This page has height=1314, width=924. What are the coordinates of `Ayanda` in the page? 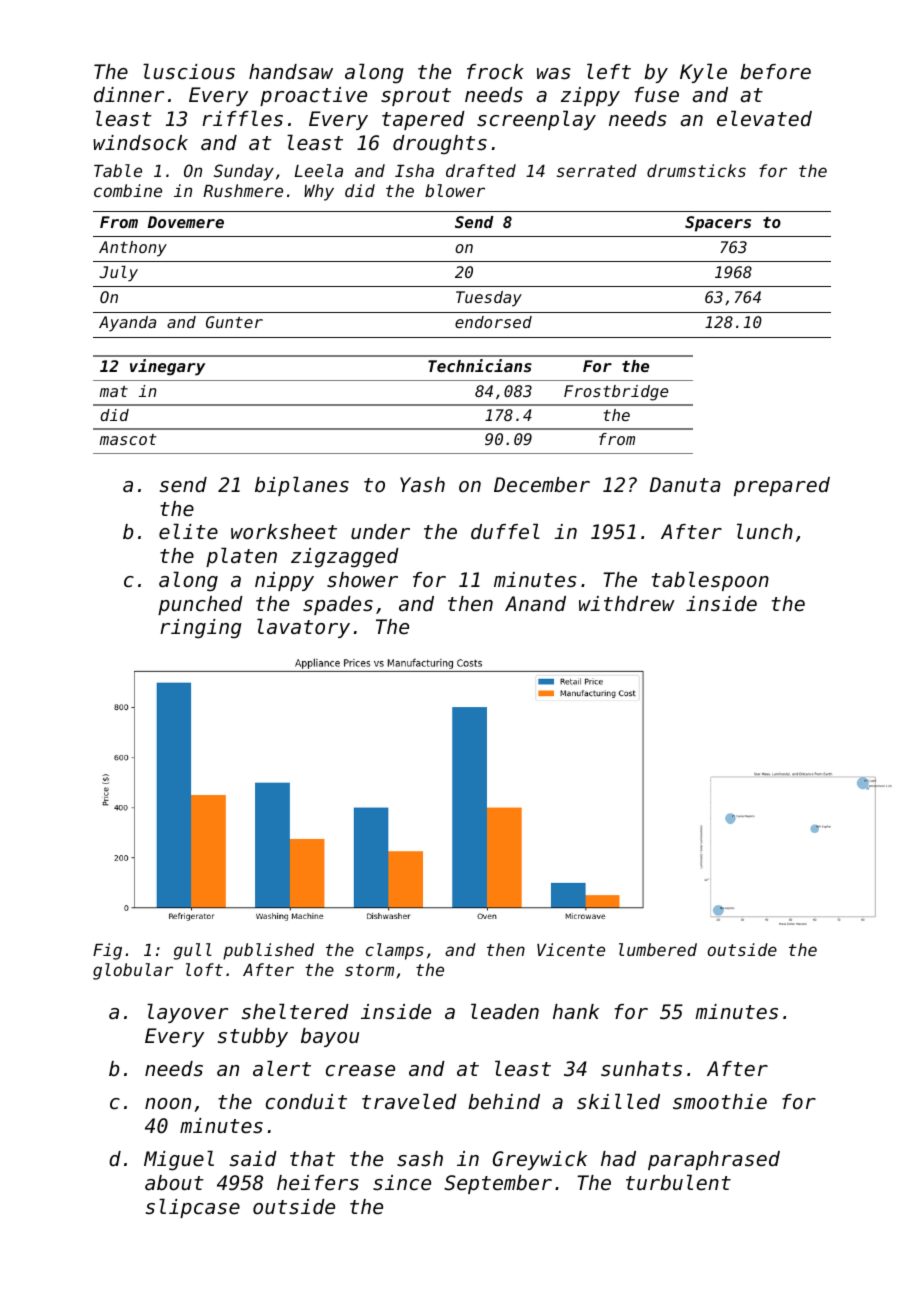 It's located at (127, 324).
